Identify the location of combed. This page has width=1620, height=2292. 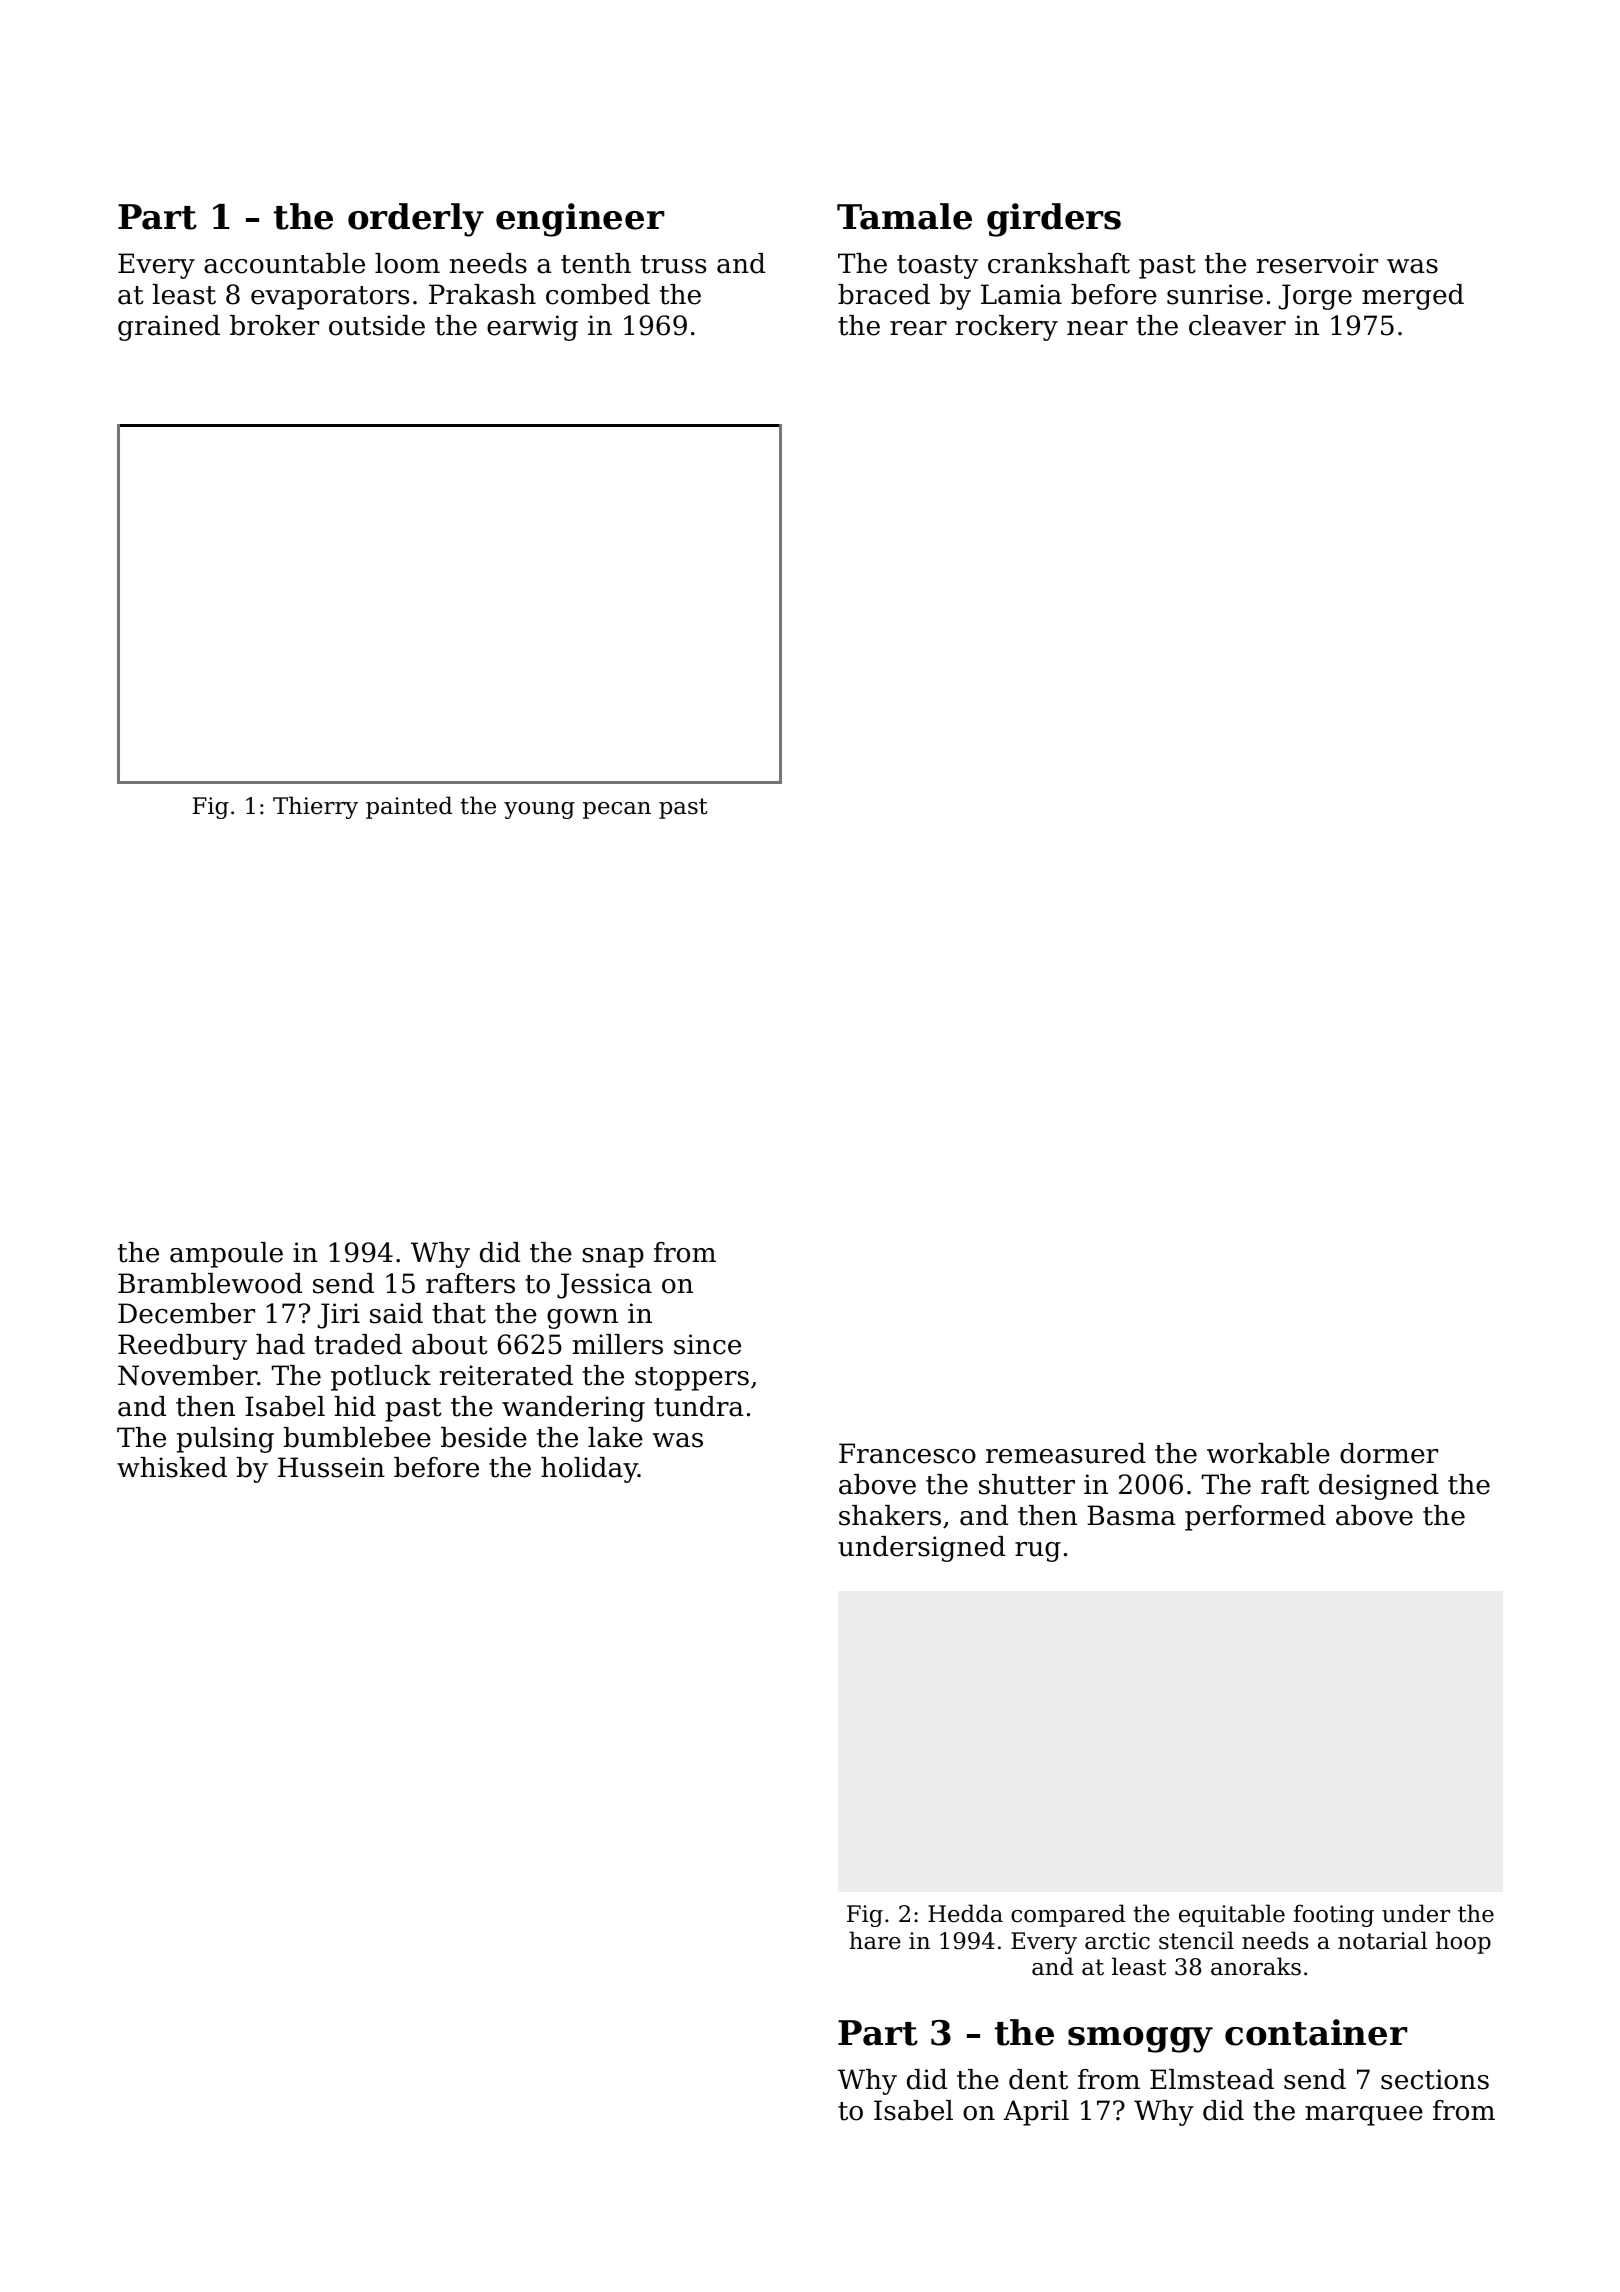
(598, 294).
